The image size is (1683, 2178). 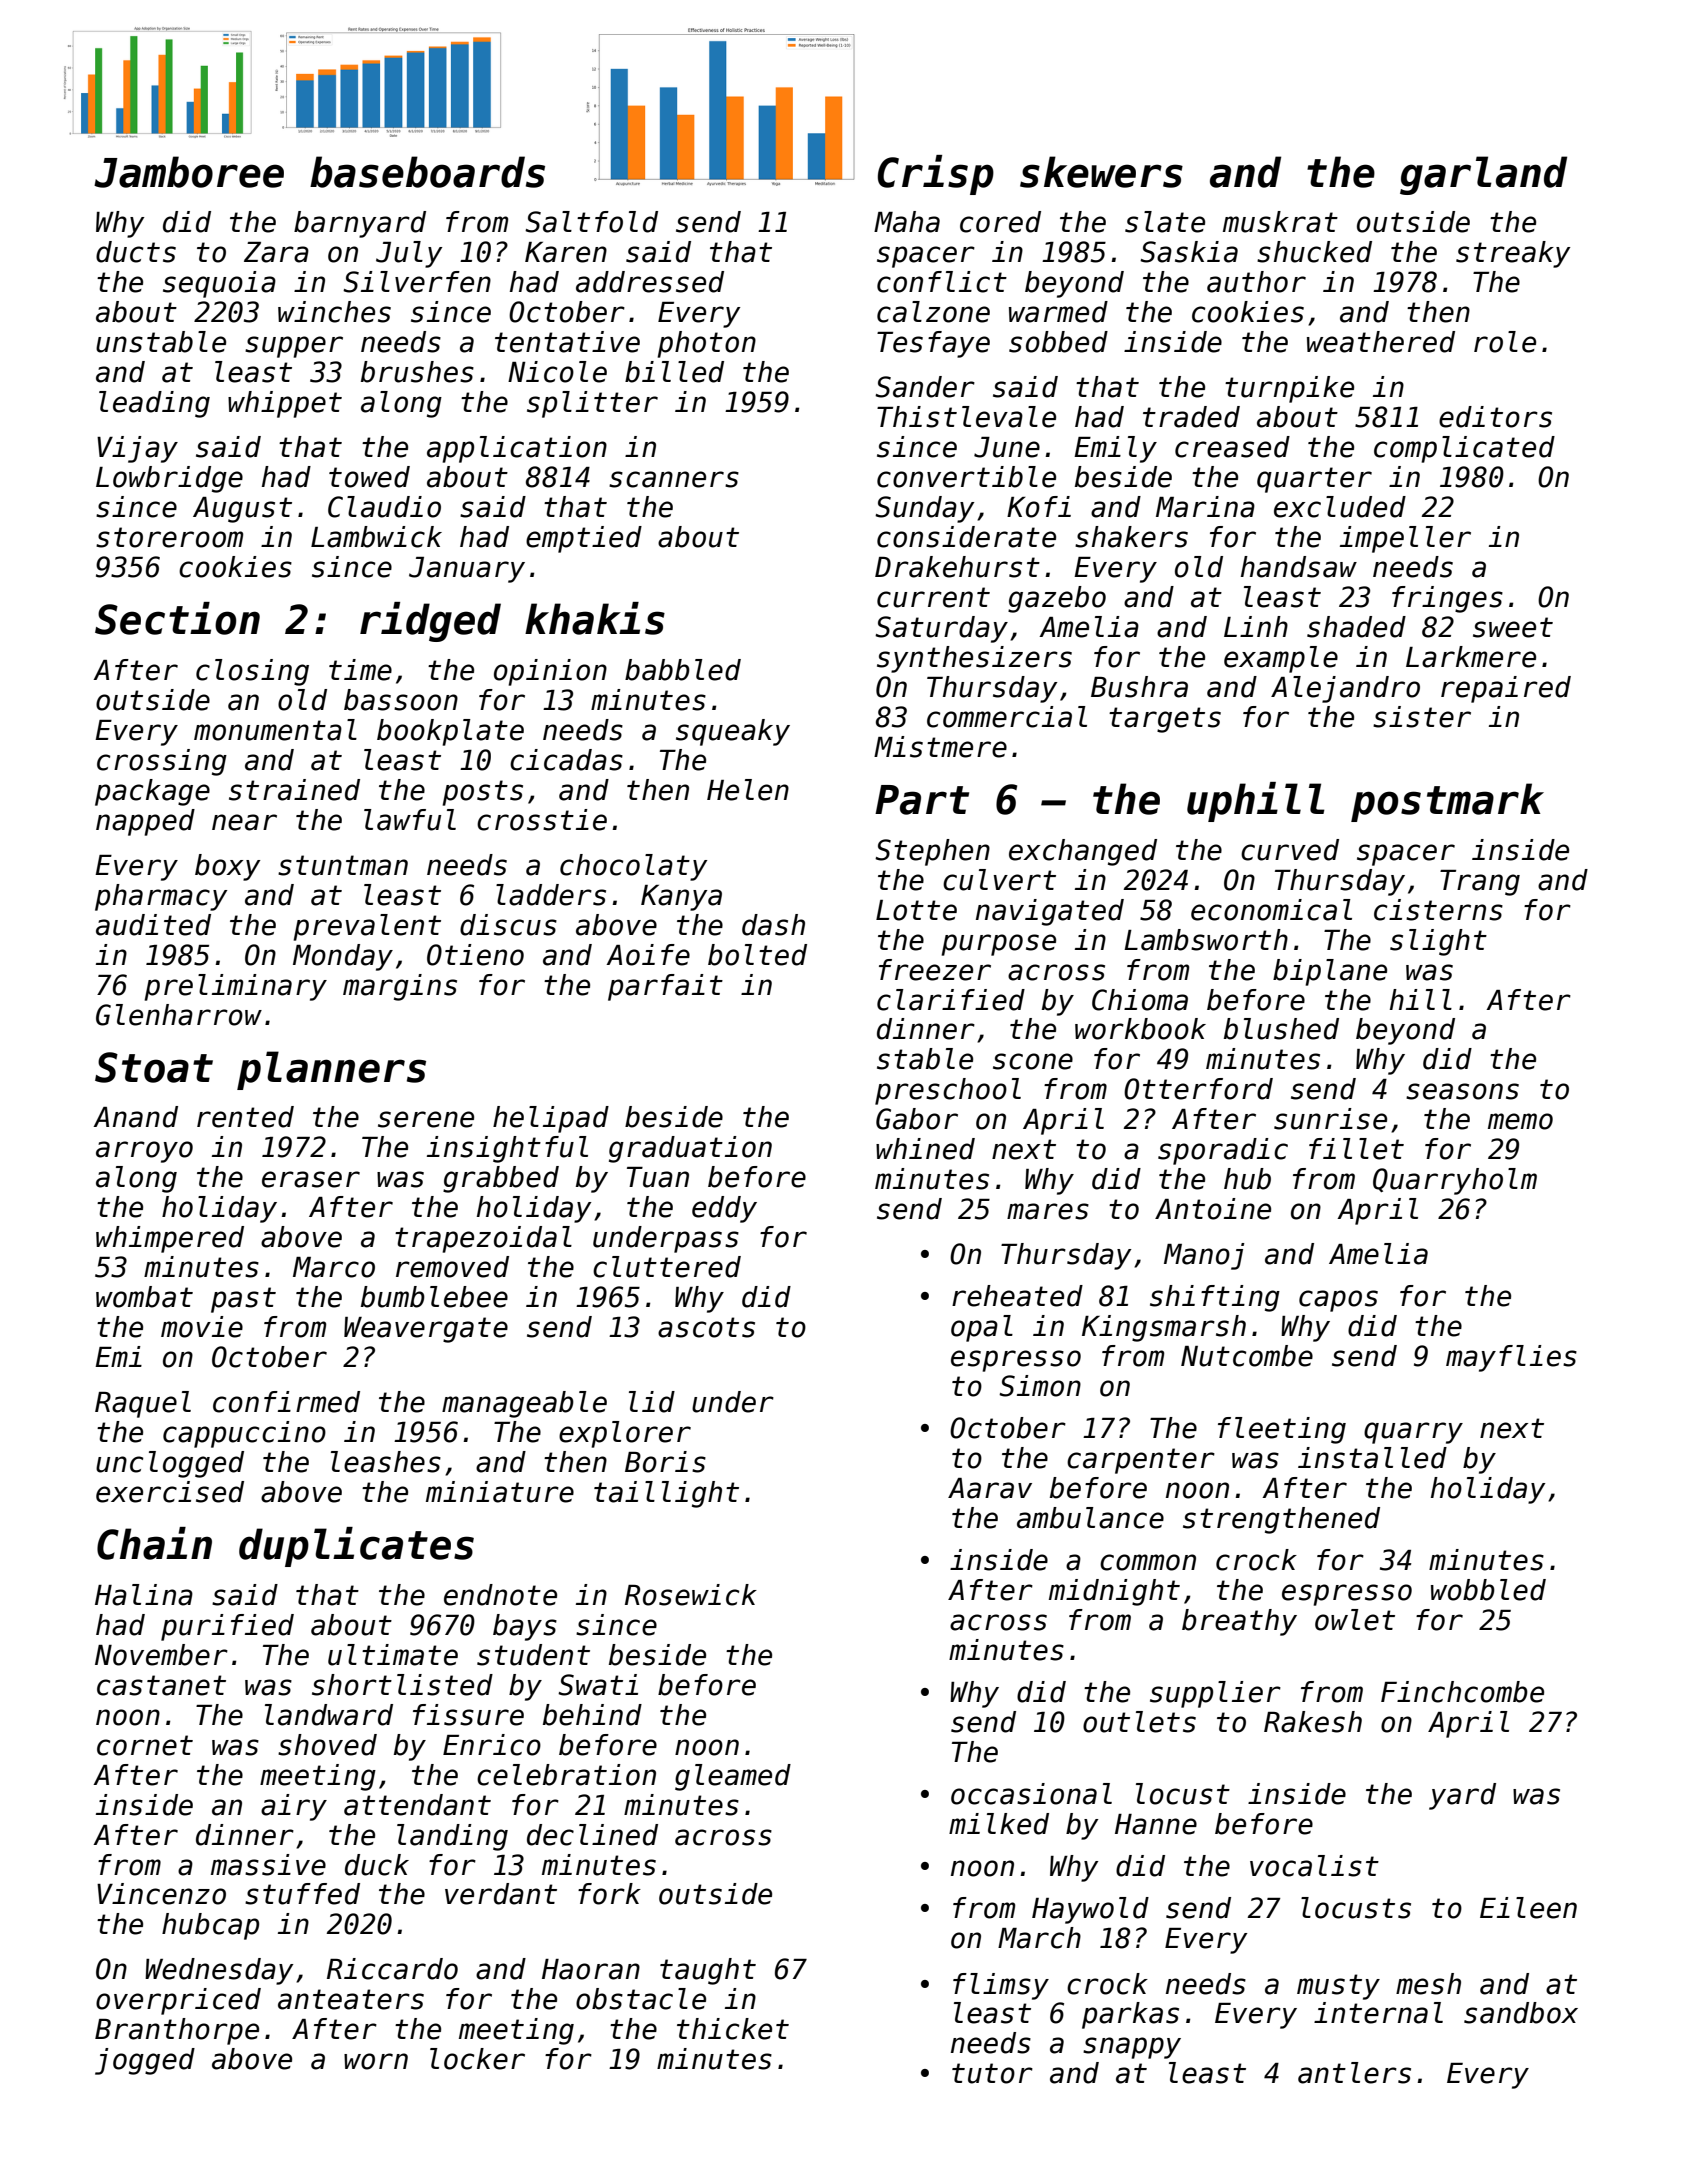 What do you see at coordinates (145, 822) in the screenshot?
I see `napped` at bounding box center [145, 822].
